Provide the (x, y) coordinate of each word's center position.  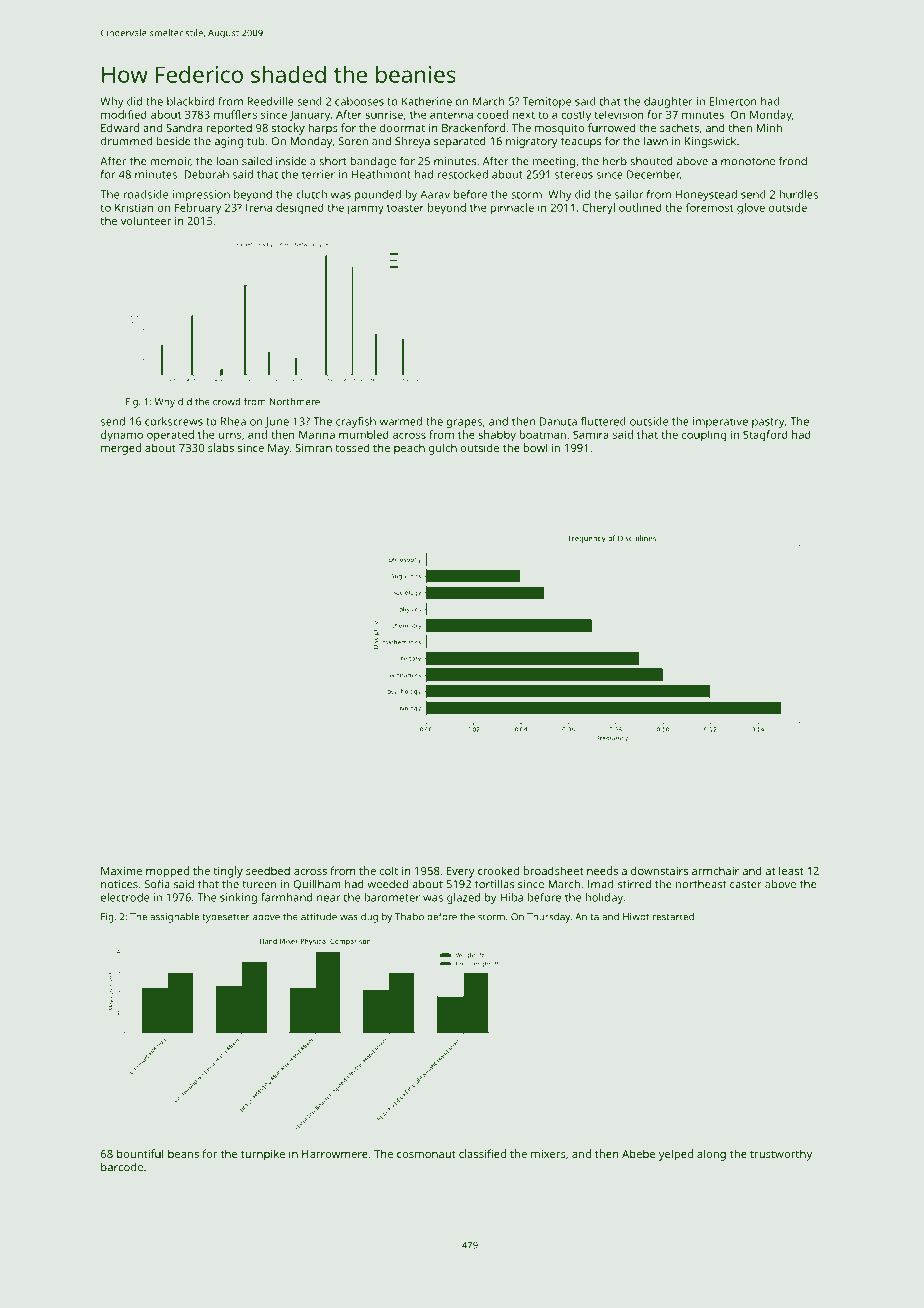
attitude (319, 917)
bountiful (140, 1153)
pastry (768, 423)
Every (461, 872)
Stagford (765, 436)
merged (121, 449)
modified (124, 114)
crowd (227, 402)
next (524, 115)
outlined (640, 207)
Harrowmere (335, 1154)
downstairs (659, 870)
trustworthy (781, 1155)
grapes (464, 423)
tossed (352, 447)
